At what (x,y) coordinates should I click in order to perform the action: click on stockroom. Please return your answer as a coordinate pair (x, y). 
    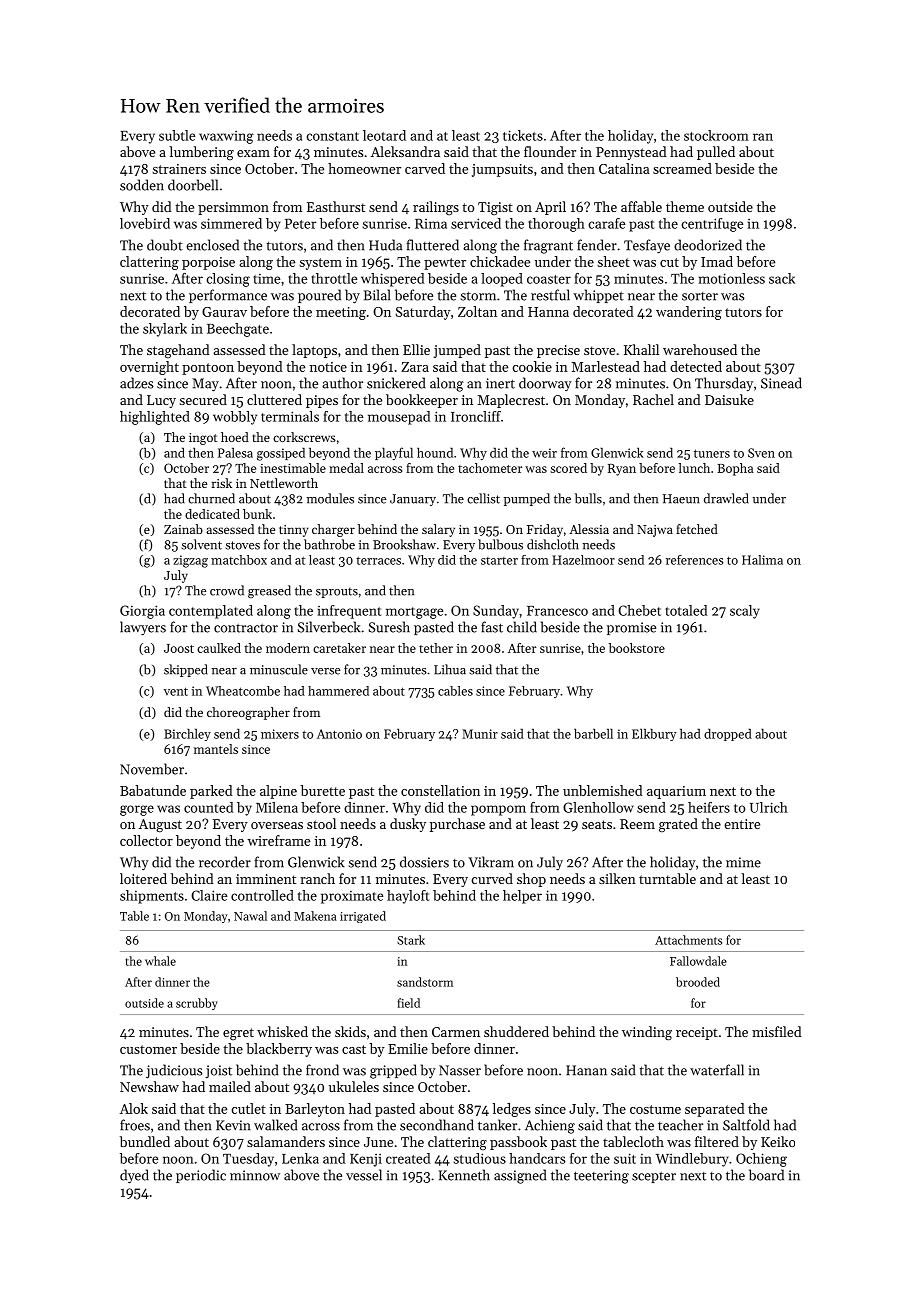
    Looking at the image, I should click on (716, 135).
